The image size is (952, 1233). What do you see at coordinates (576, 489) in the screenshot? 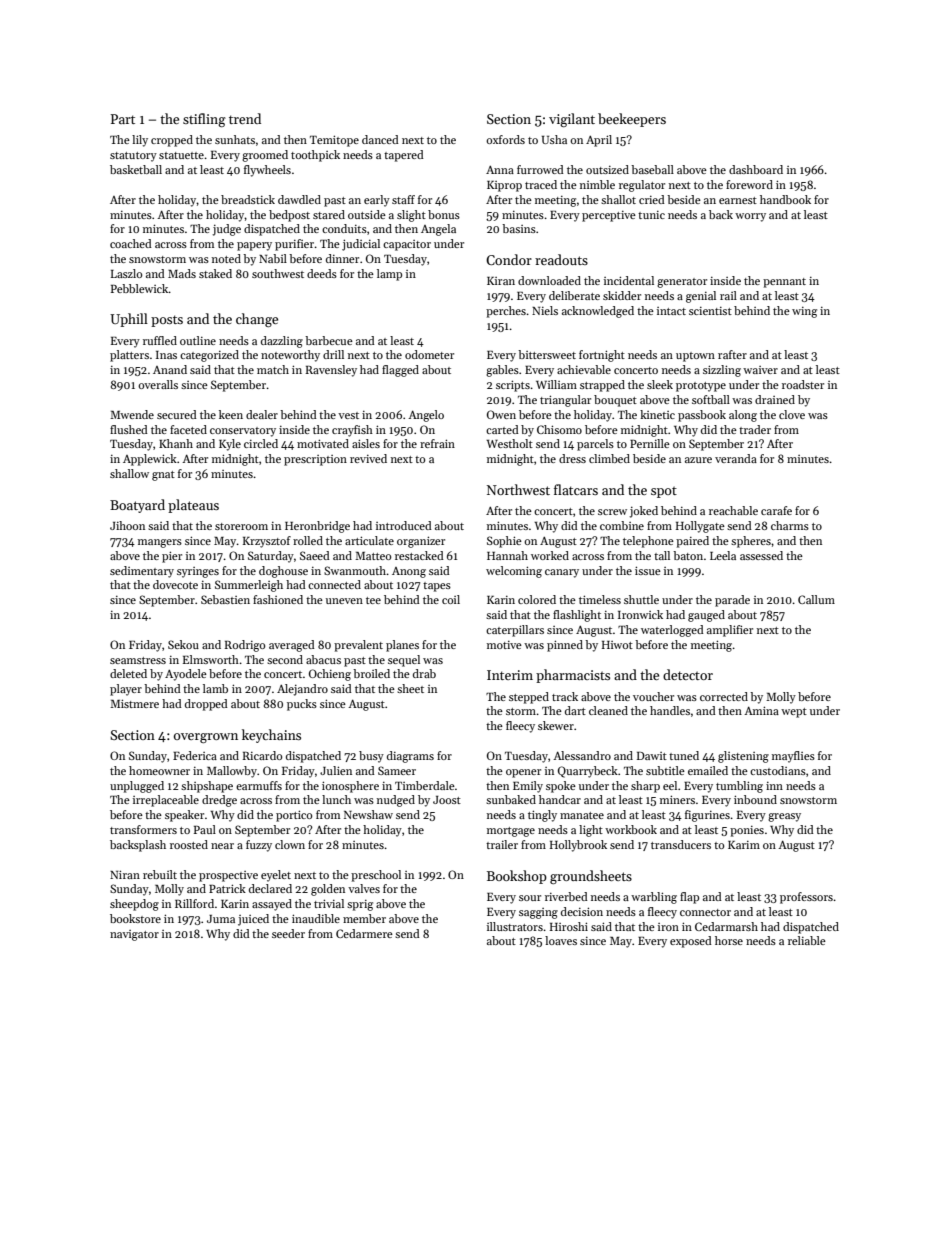
I see `flatcars` at bounding box center [576, 489].
